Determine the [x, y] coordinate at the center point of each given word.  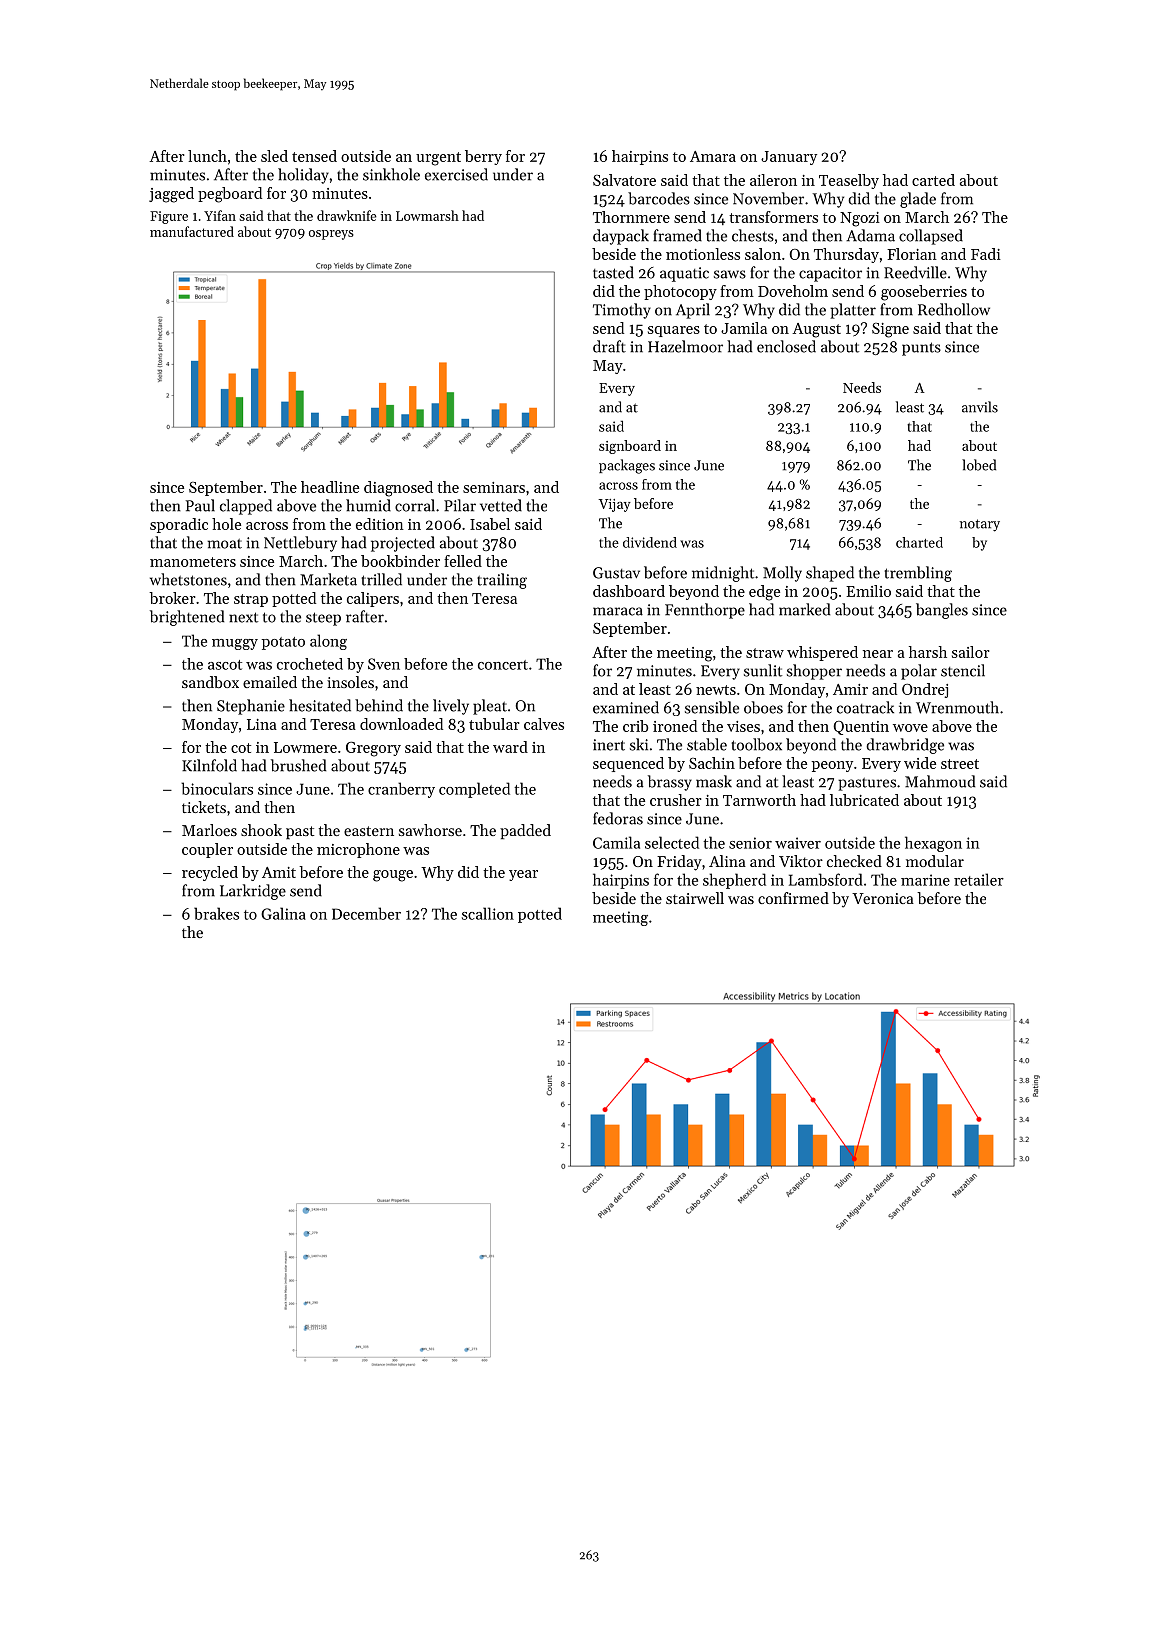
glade [918, 200]
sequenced [628, 764]
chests [753, 235]
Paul [200, 505]
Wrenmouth [957, 707]
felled [463, 561]
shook [261, 830]
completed [474, 790]
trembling [918, 574]
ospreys [331, 235]
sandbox [210, 682]
